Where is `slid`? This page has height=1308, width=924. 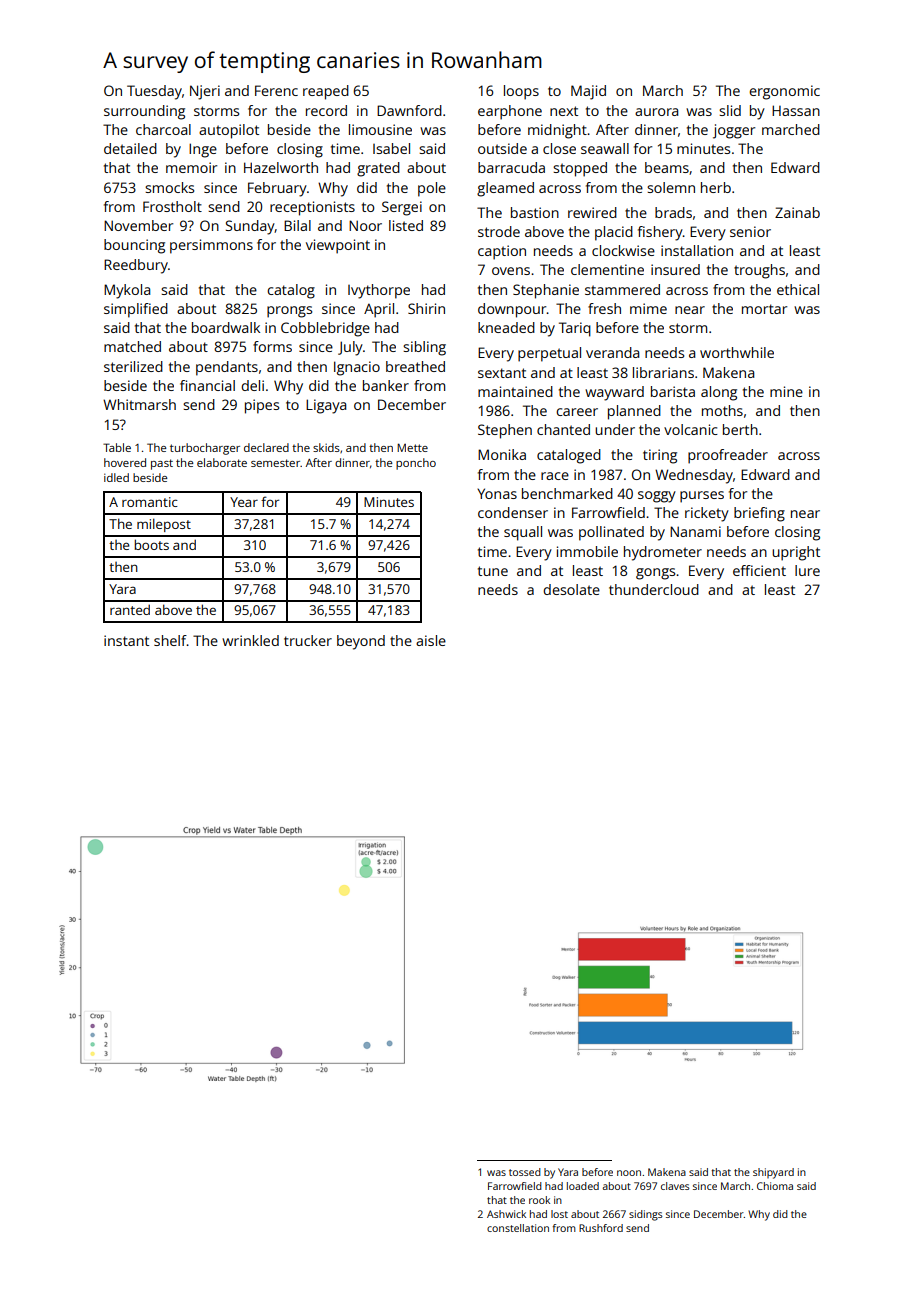 slid is located at coordinates (730, 110).
